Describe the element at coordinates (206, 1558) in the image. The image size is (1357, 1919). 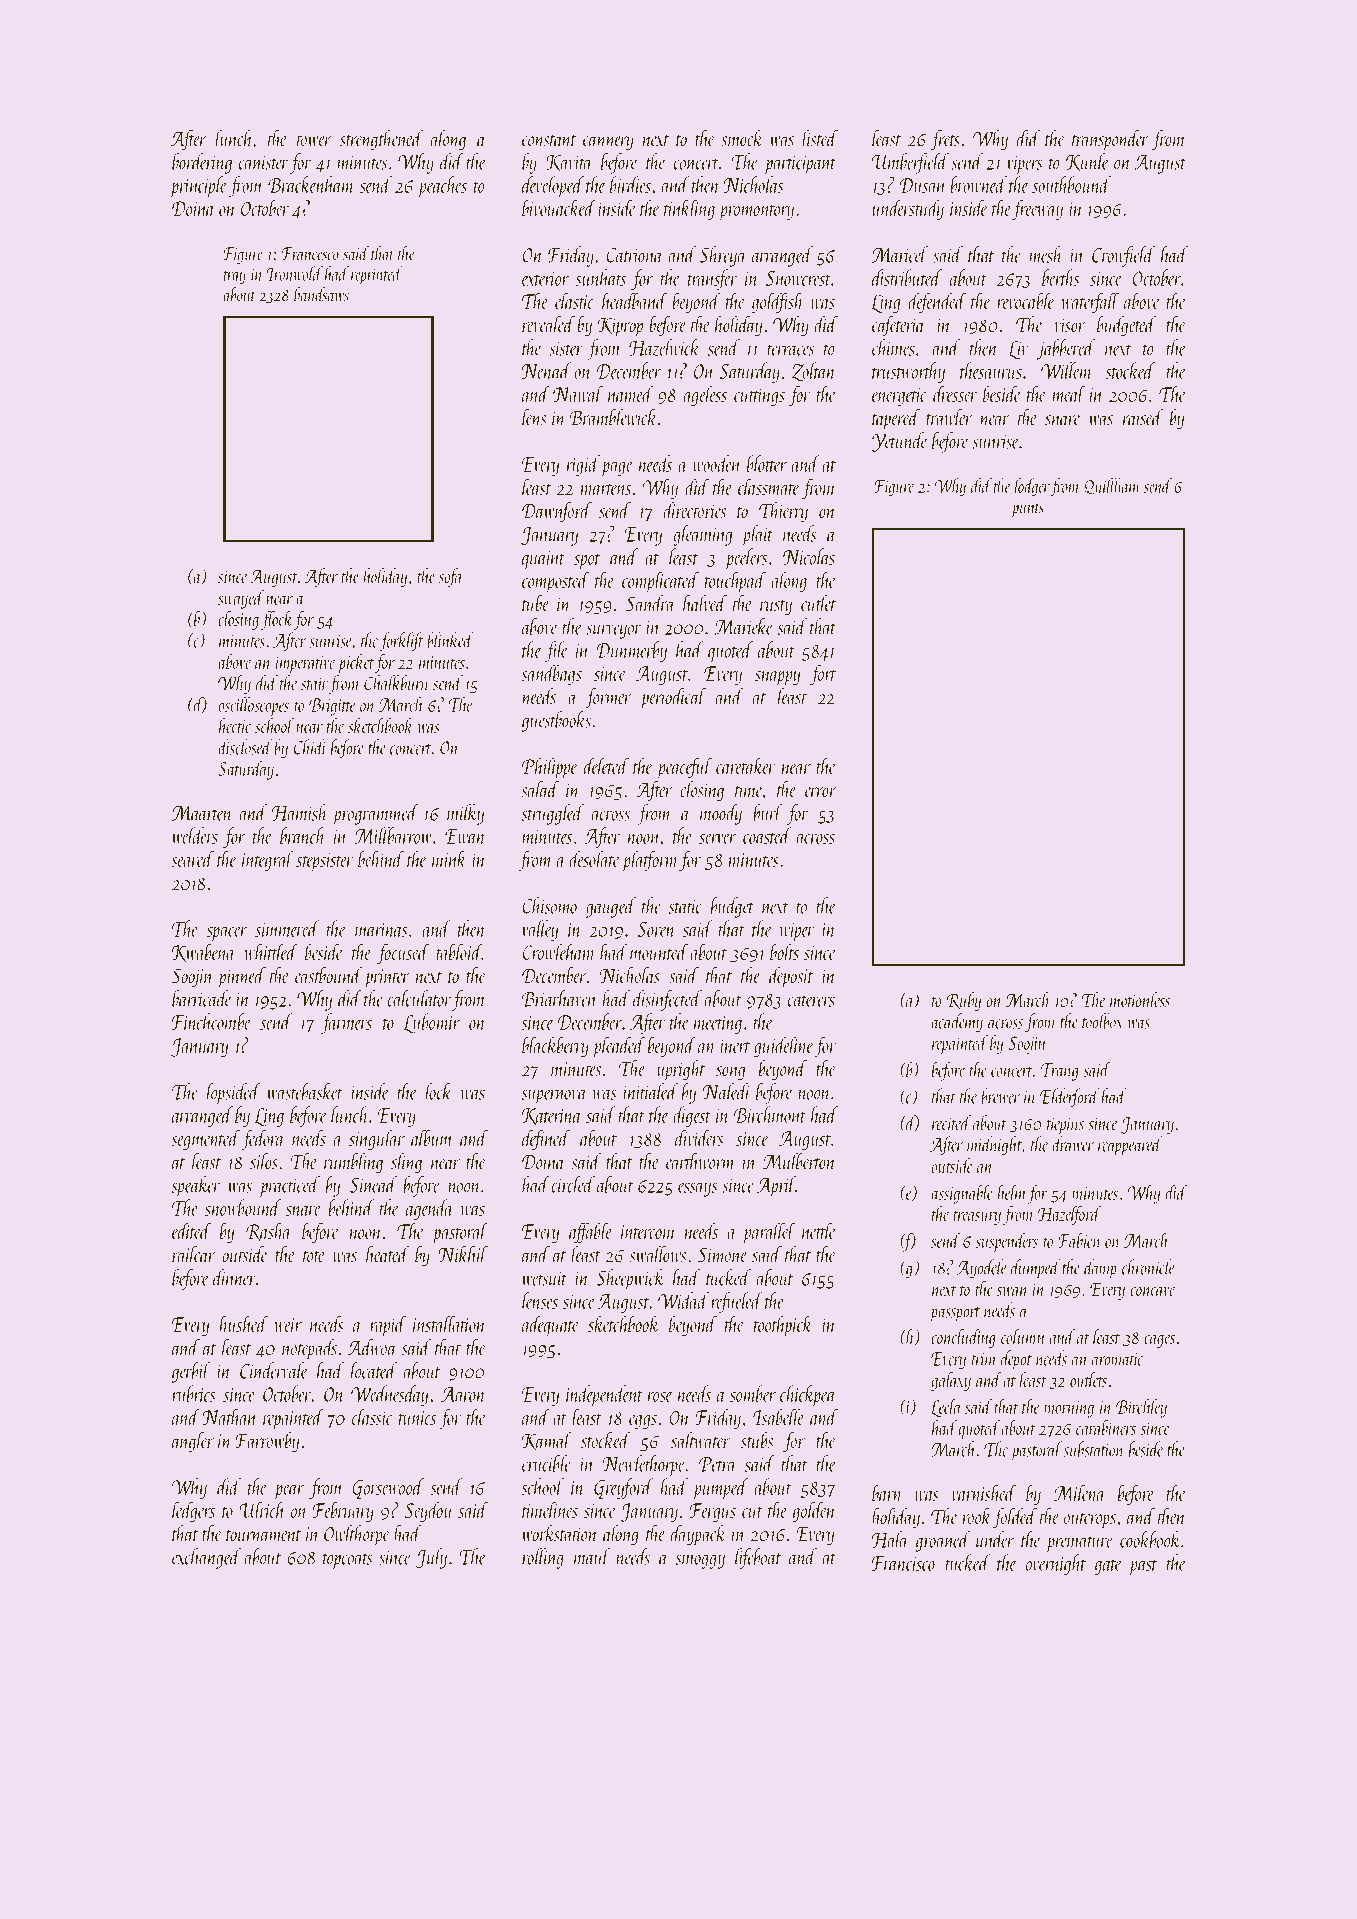
I see `exchanged` at that location.
